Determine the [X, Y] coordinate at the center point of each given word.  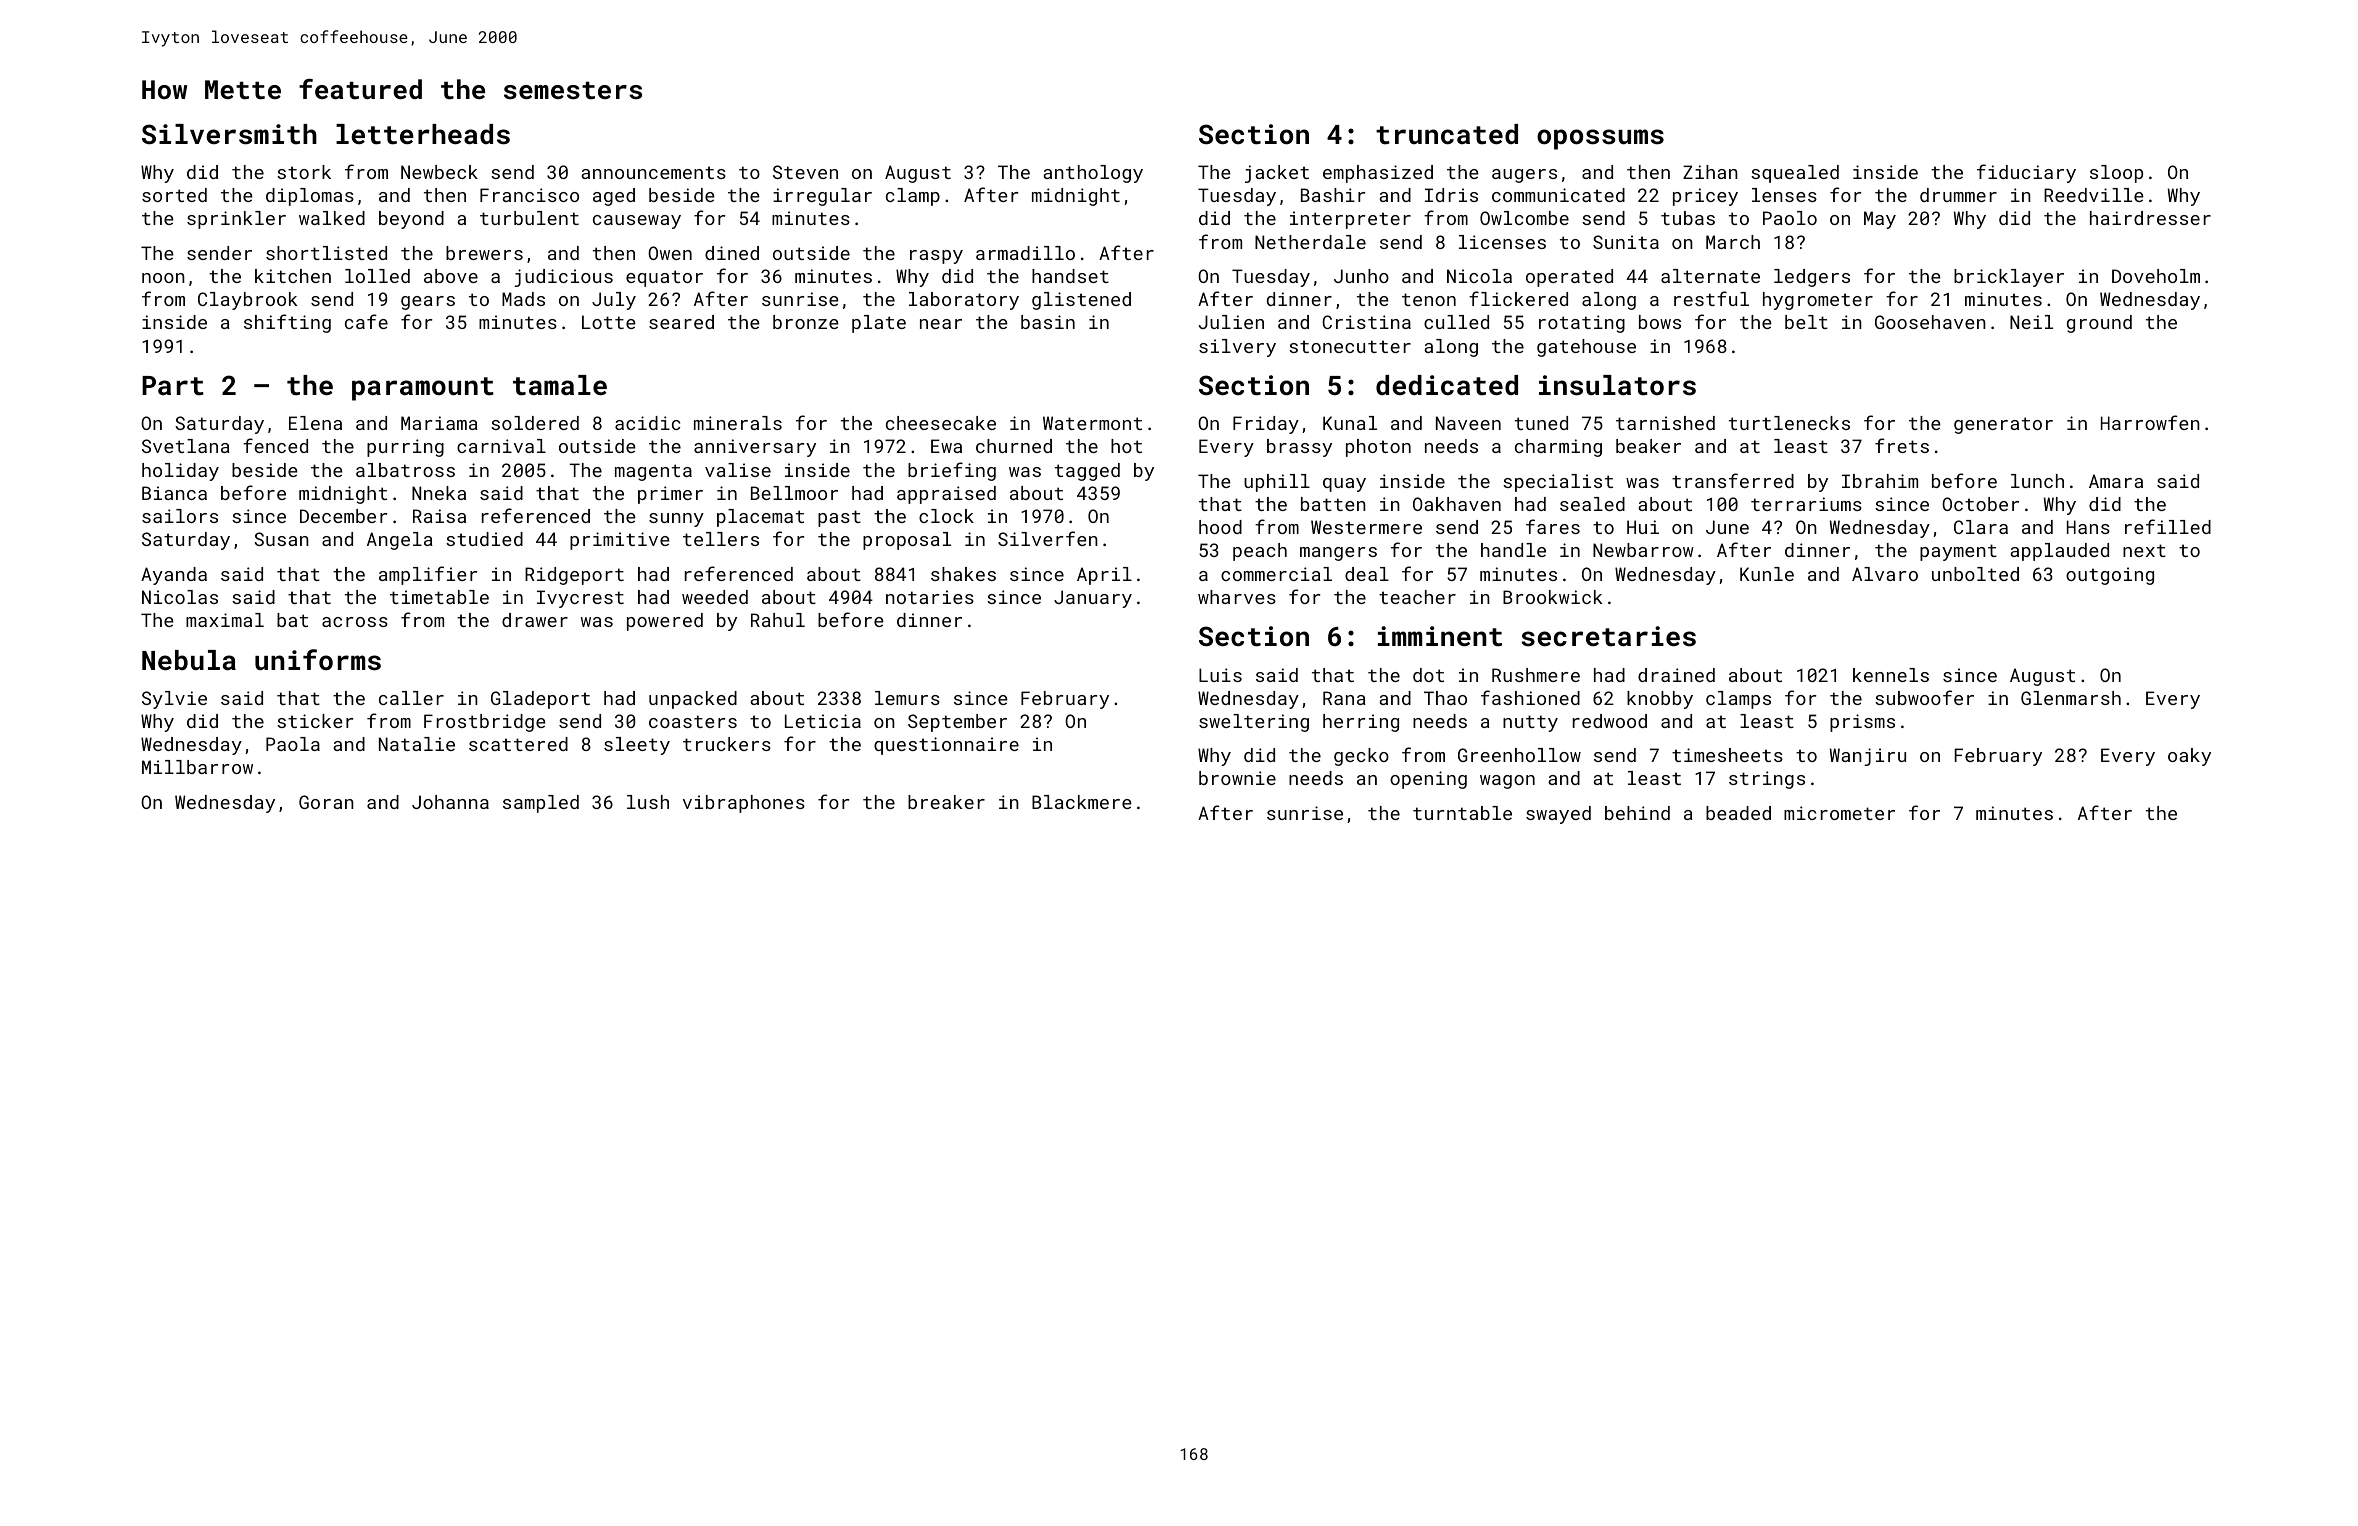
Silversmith [229, 134]
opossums [1600, 139]
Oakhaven [1457, 504]
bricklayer [2009, 278]
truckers [727, 744]
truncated [1447, 134]
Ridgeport [574, 576]
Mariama [439, 423]
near [941, 324]
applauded [2059, 552]
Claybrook [247, 301]
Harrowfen [2150, 422]
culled [1456, 322]
